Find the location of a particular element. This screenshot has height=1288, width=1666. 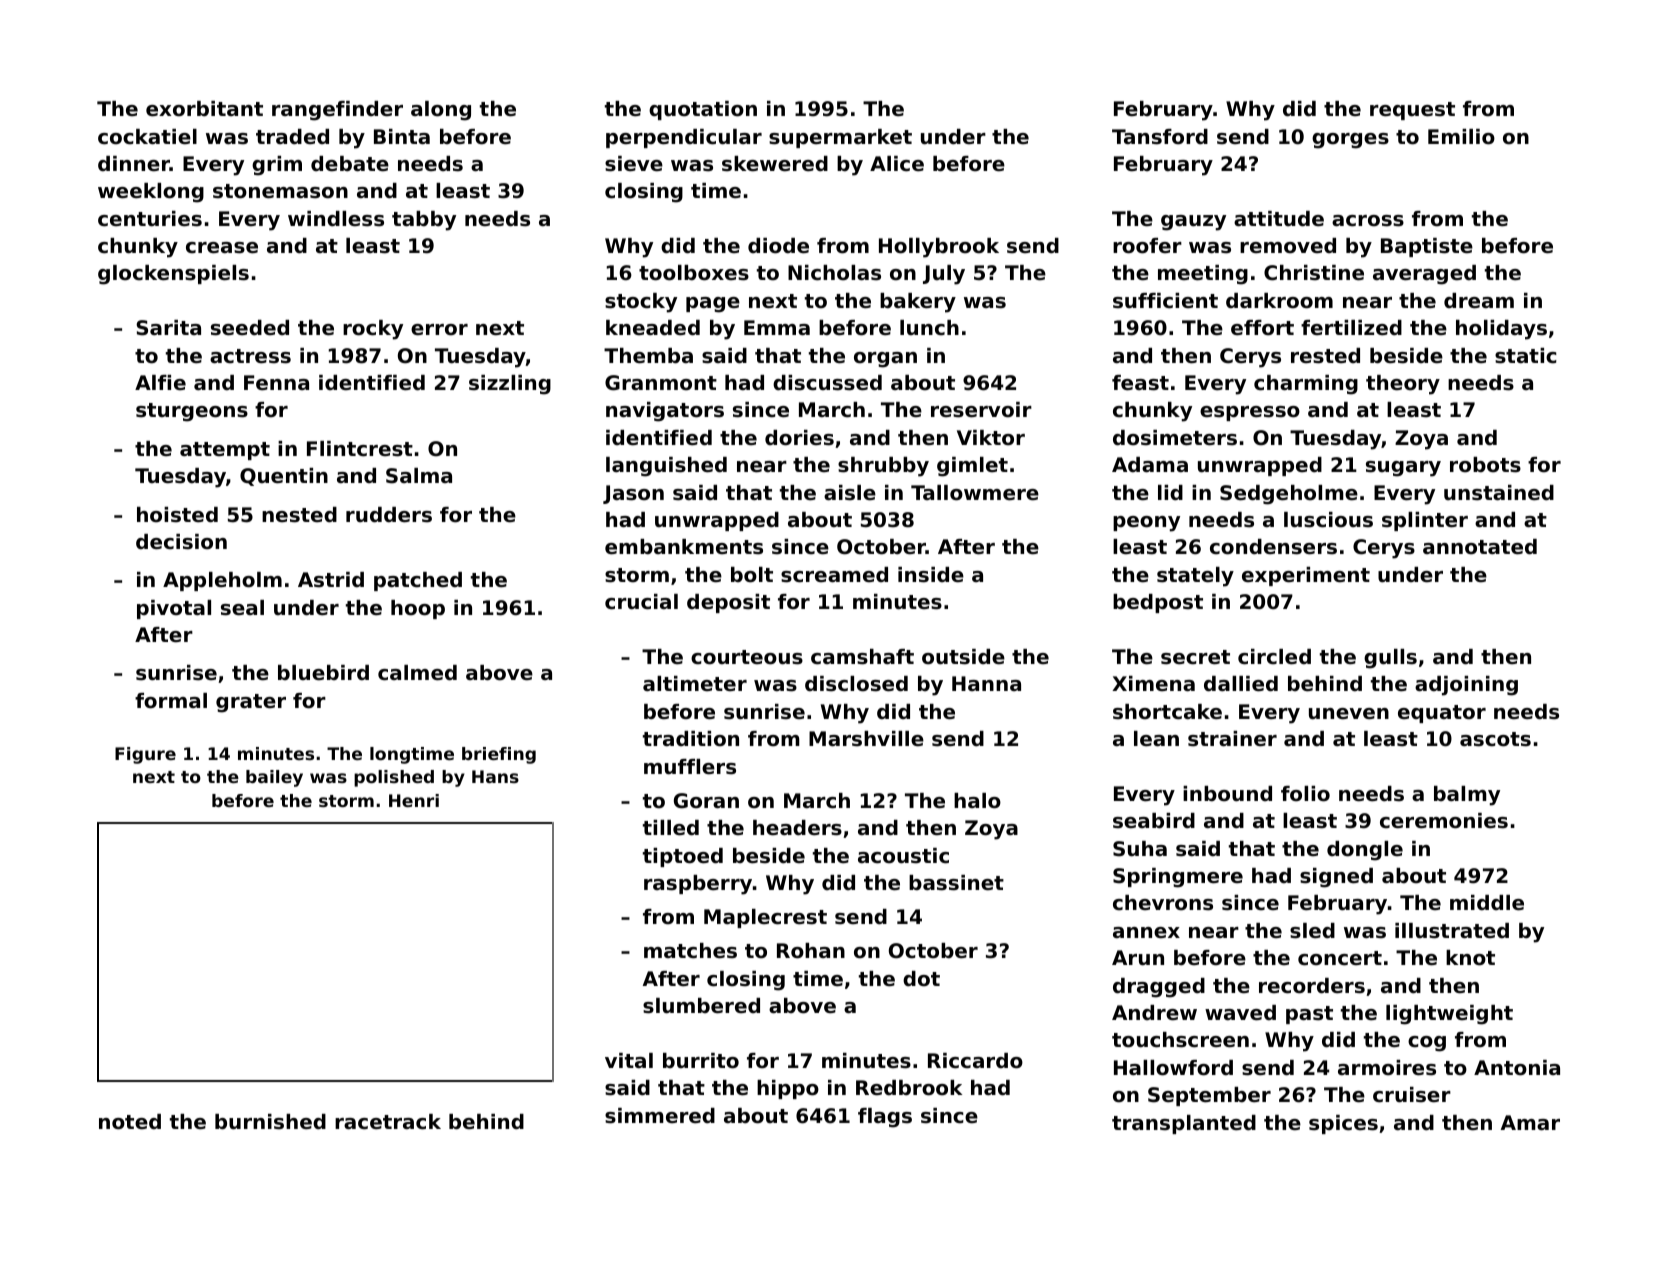

averaged is located at coordinates (1424, 275).
